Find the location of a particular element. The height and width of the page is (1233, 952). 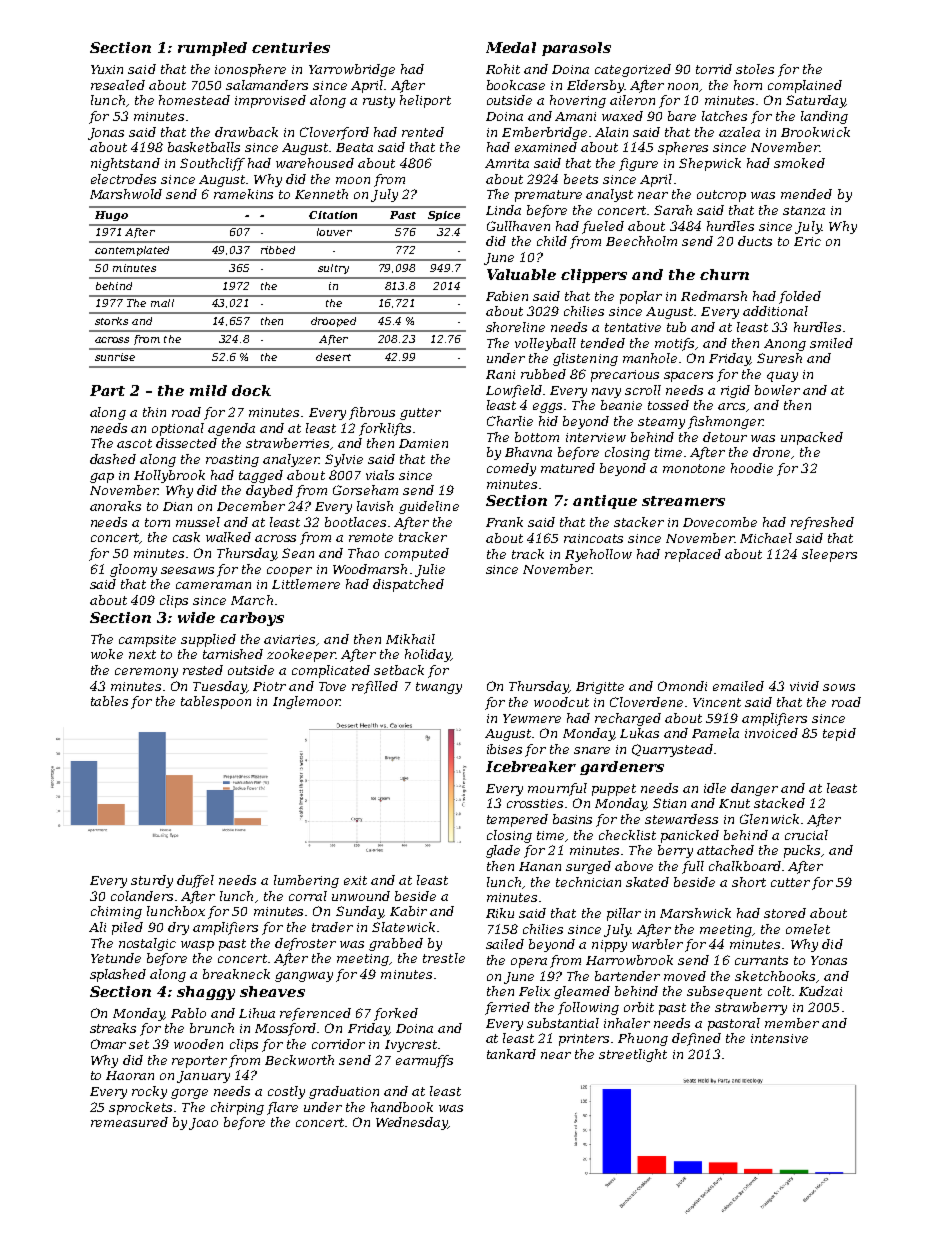

Dovecombe is located at coordinates (720, 522).
